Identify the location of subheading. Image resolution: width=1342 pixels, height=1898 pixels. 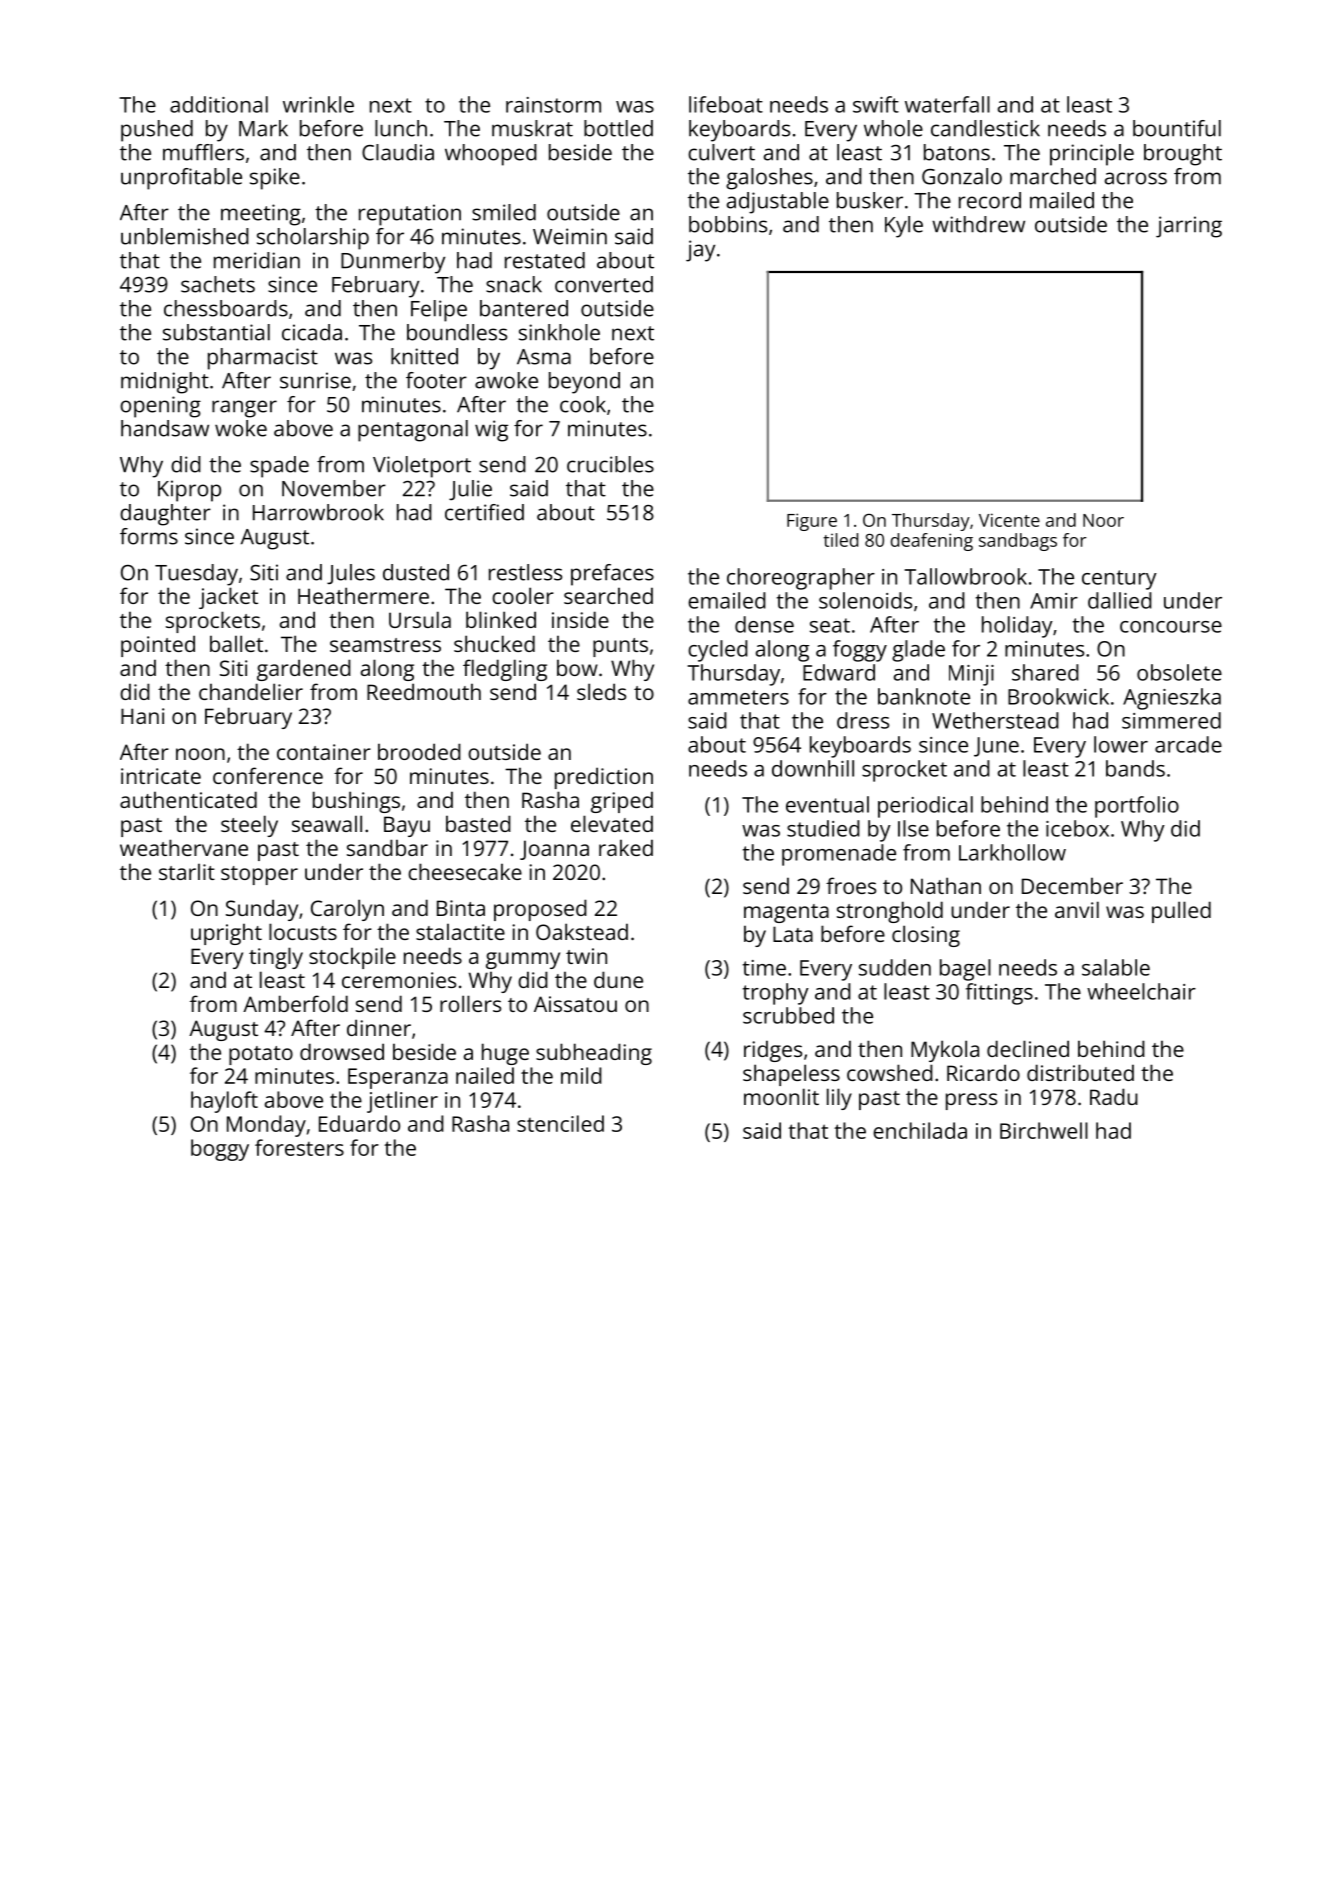
(594, 1054).
